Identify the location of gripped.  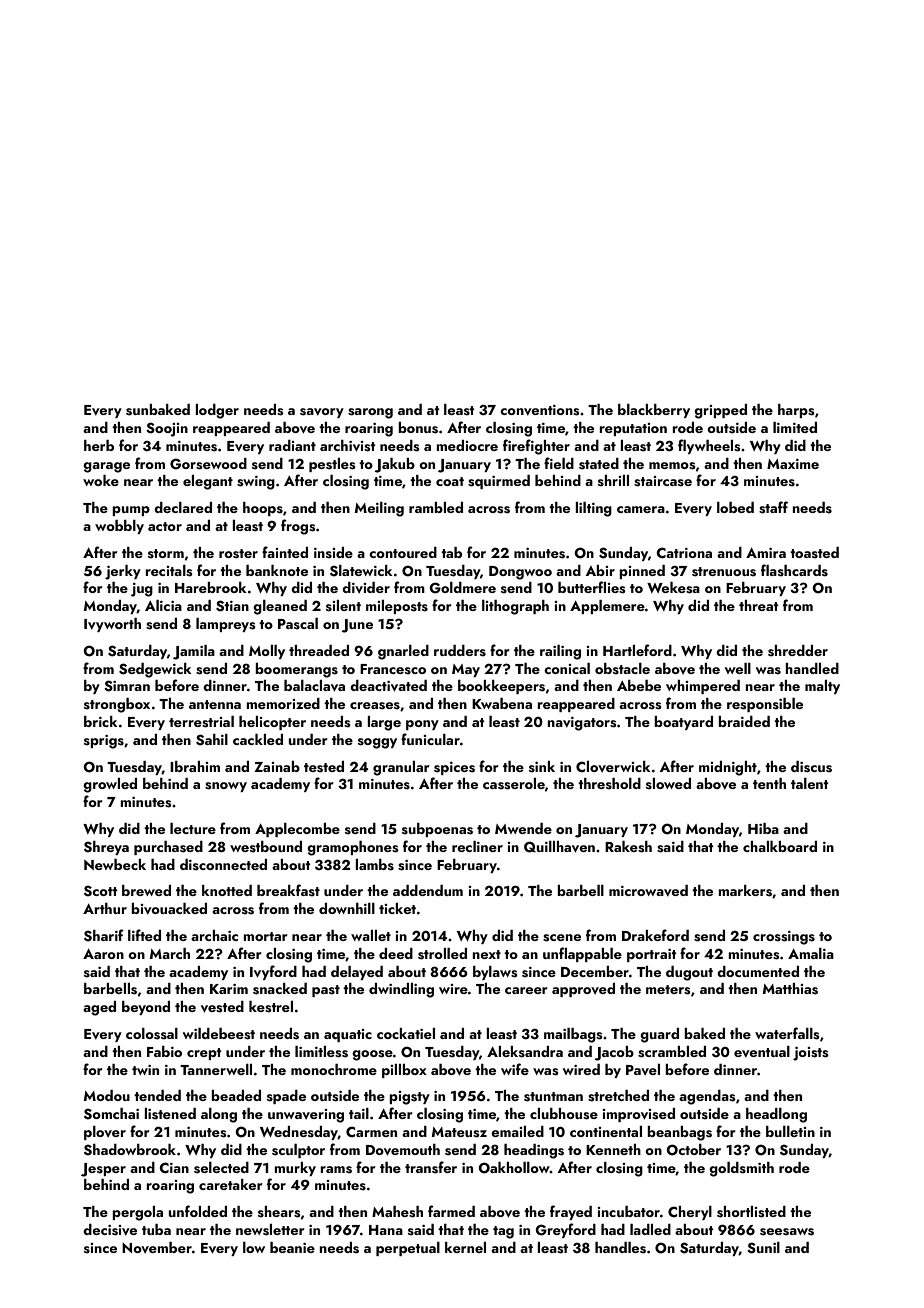
(720, 411).
